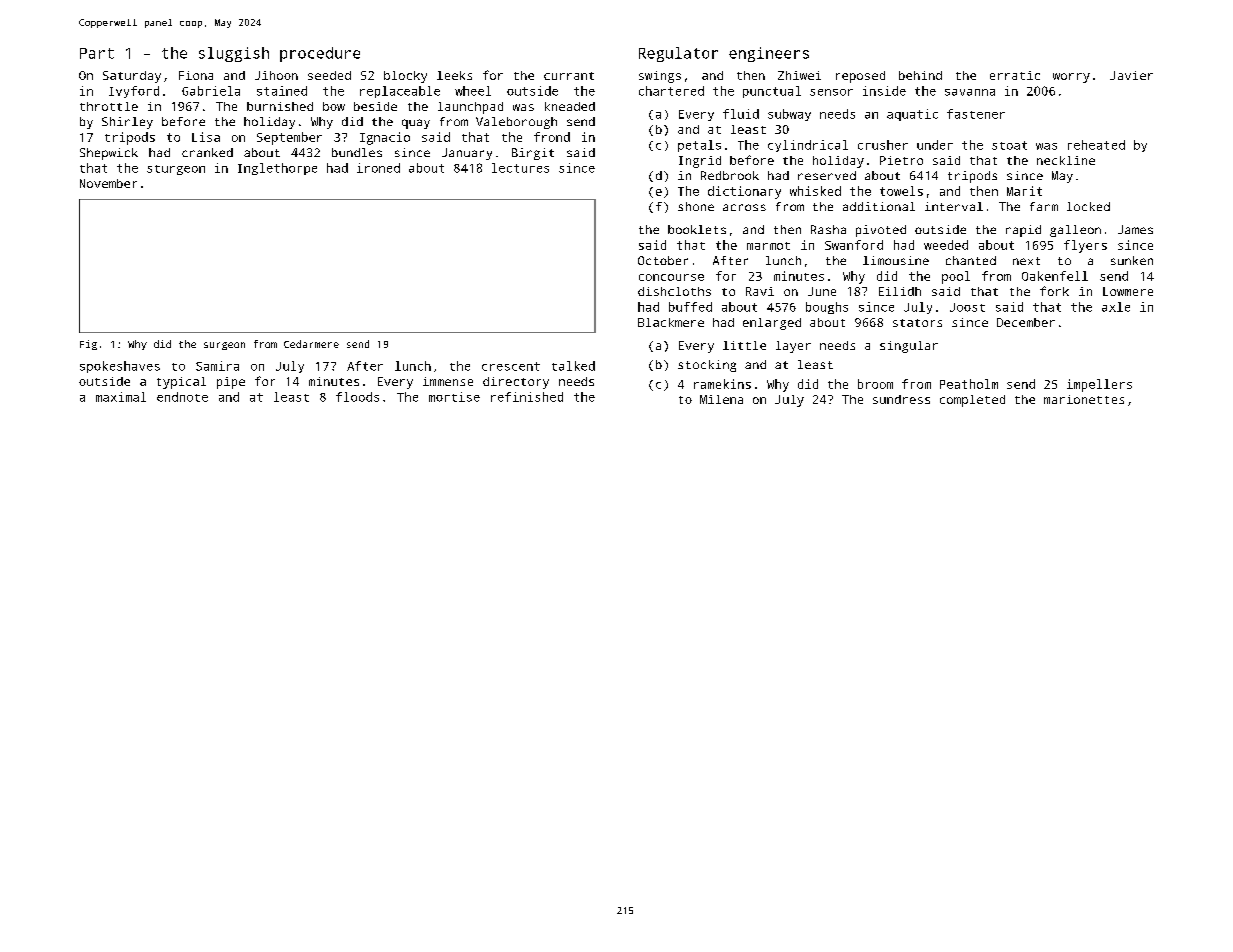  Describe the element at coordinates (182, 397) in the page. I see `endnote` at that location.
